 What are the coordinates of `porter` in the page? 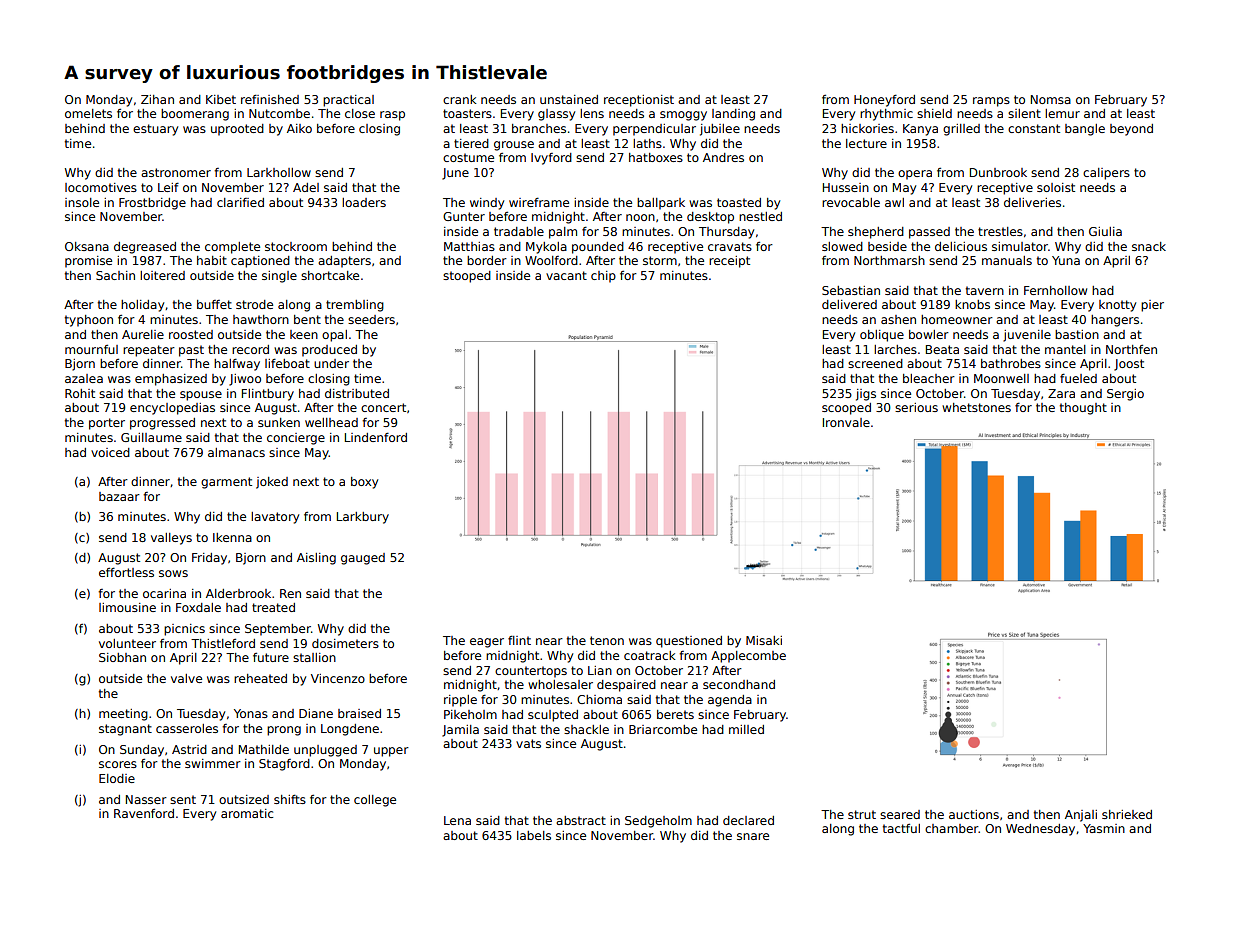 It's located at (107, 424).
